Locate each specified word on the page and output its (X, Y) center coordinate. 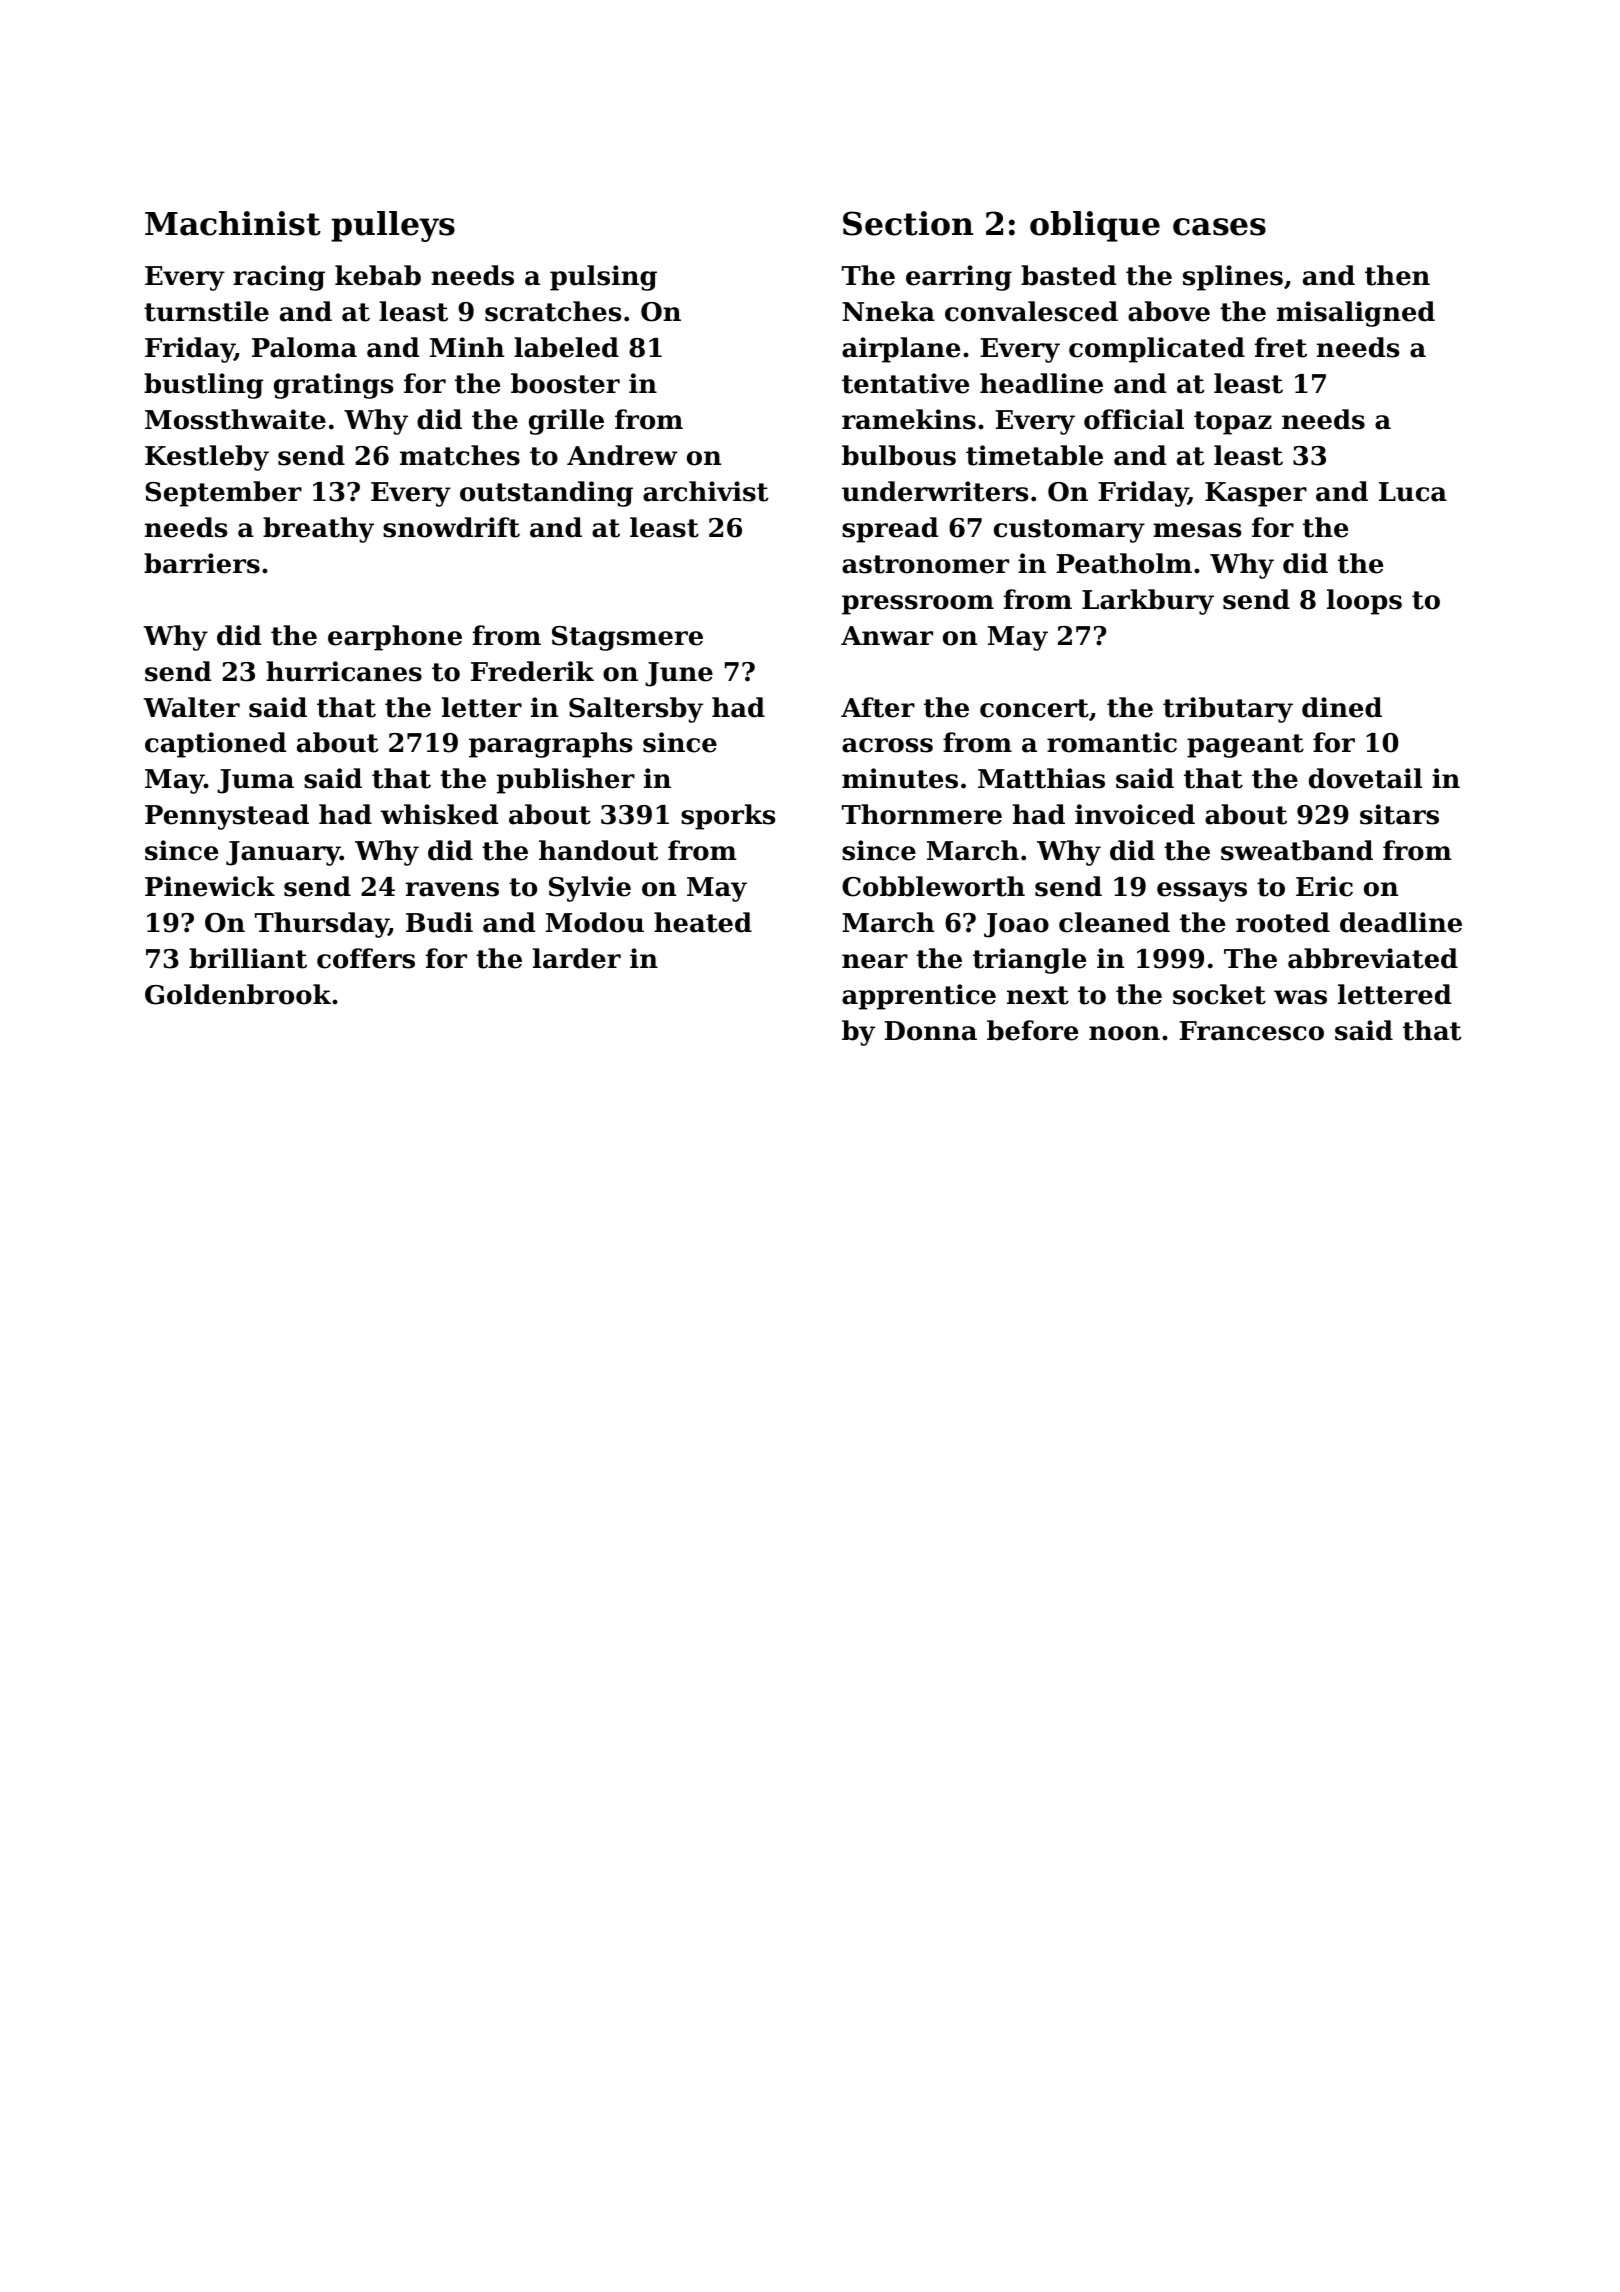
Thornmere (922, 814)
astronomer (925, 564)
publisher (566, 781)
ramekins (909, 419)
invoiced (1135, 814)
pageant (1245, 746)
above (1169, 311)
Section (908, 223)
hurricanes (344, 671)
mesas (1197, 530)
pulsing (603, 278)
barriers (202, 563)
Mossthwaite (235, 419)
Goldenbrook (238, 994)
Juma (255, 781)
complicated (1157, 350)
